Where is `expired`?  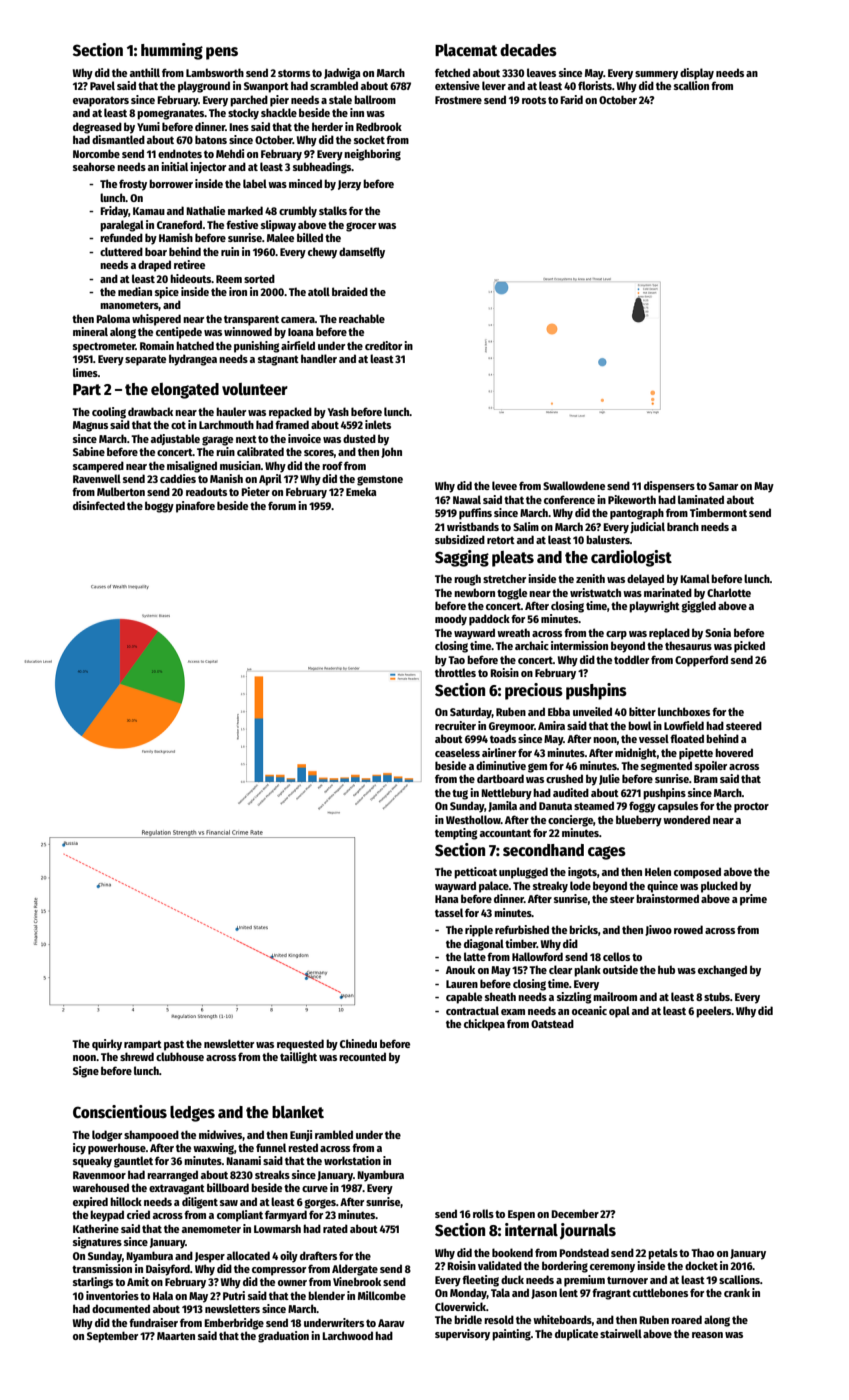
expired is located at coordinates (90, 1203).
